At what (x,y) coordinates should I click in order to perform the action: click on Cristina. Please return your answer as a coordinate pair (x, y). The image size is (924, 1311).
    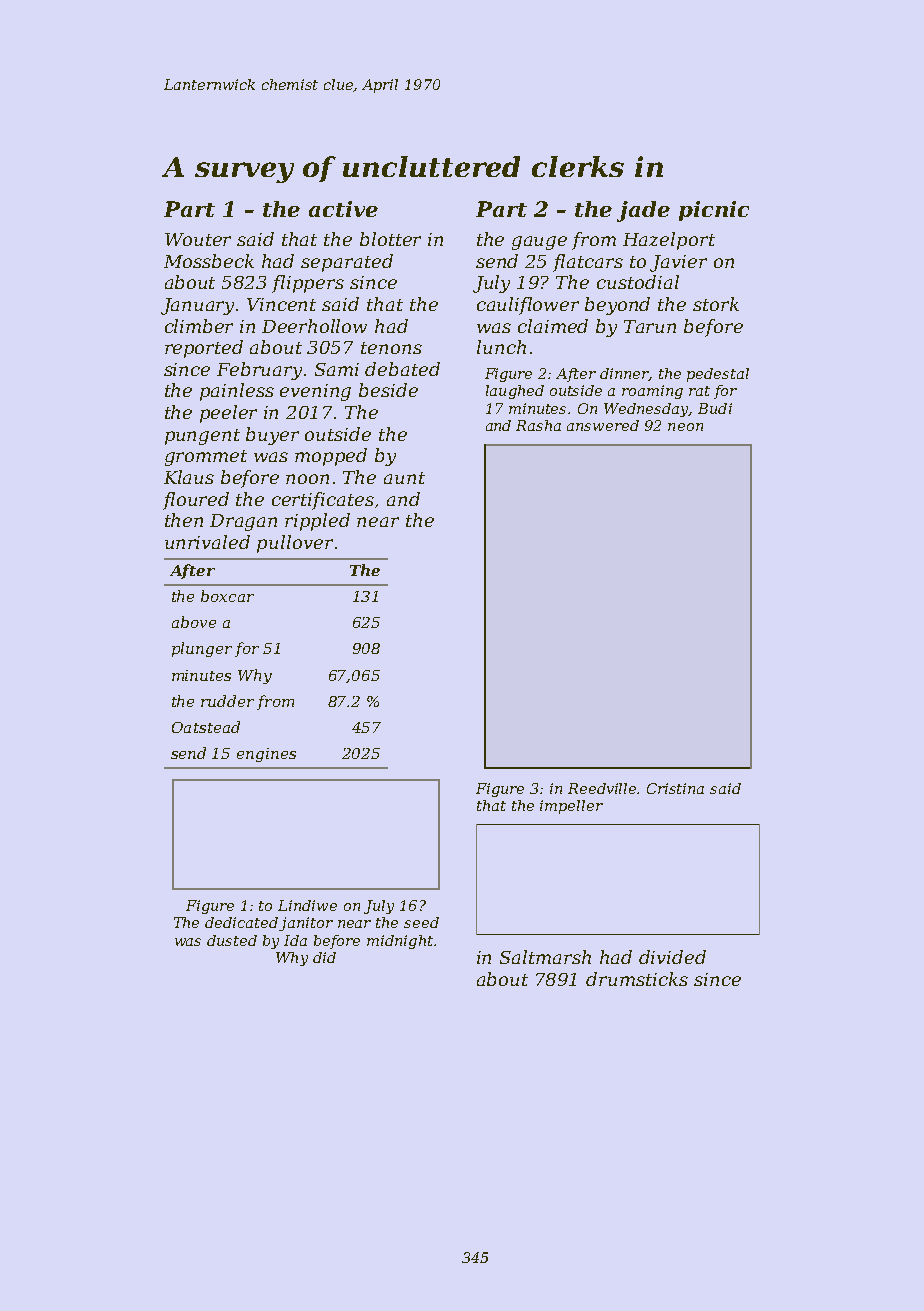
    Looking at the image, I should click on (675, 788).
